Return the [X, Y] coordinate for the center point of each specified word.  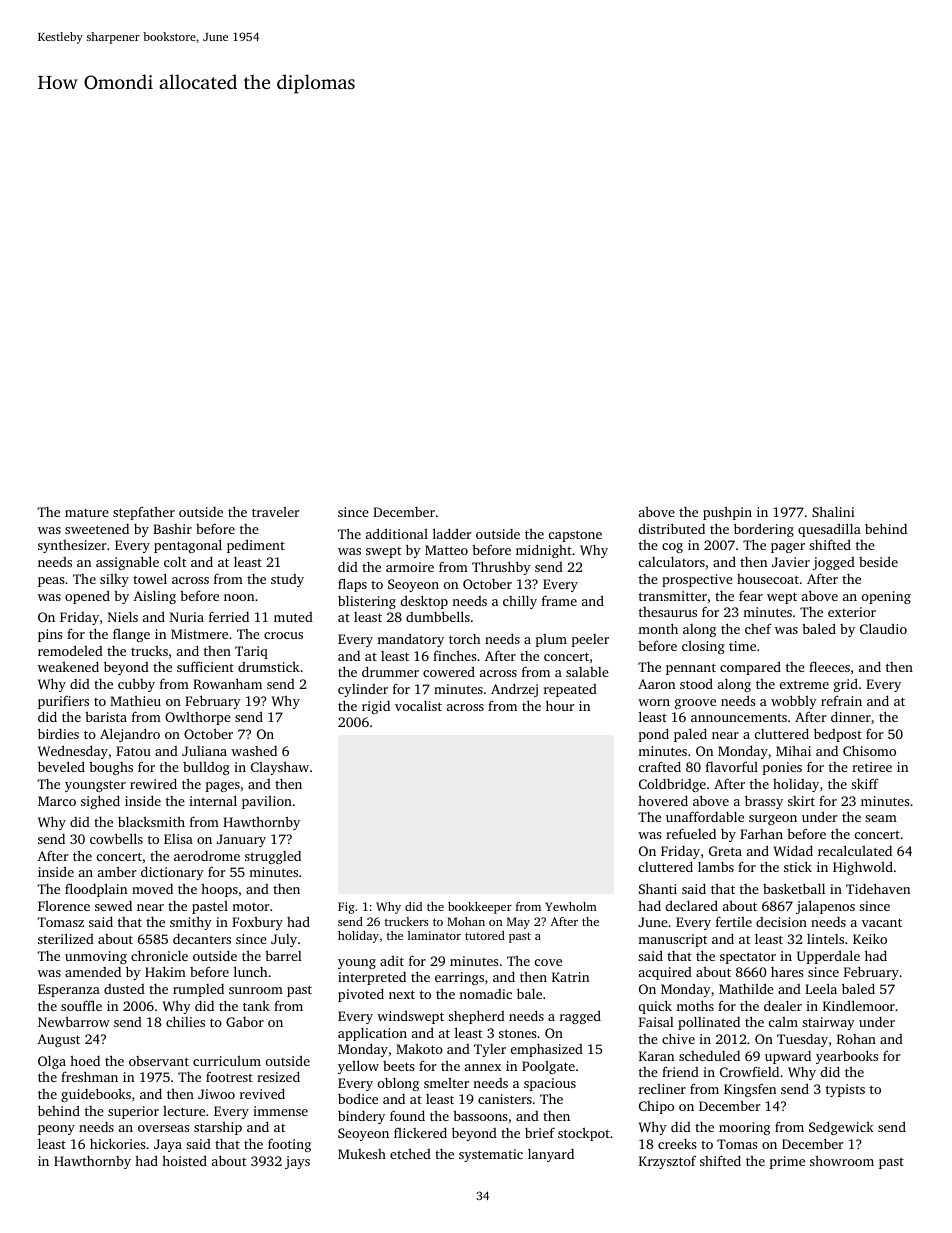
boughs [111, 768]
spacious [550, 1084]
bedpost [838, 735]
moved [152, 889]
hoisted [184, 1160]
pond [654, 735]
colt [175, 561]
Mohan [466, 921]
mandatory [410, 640]
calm [783, 1022]
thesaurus [668, 612]
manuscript [672, 940]
